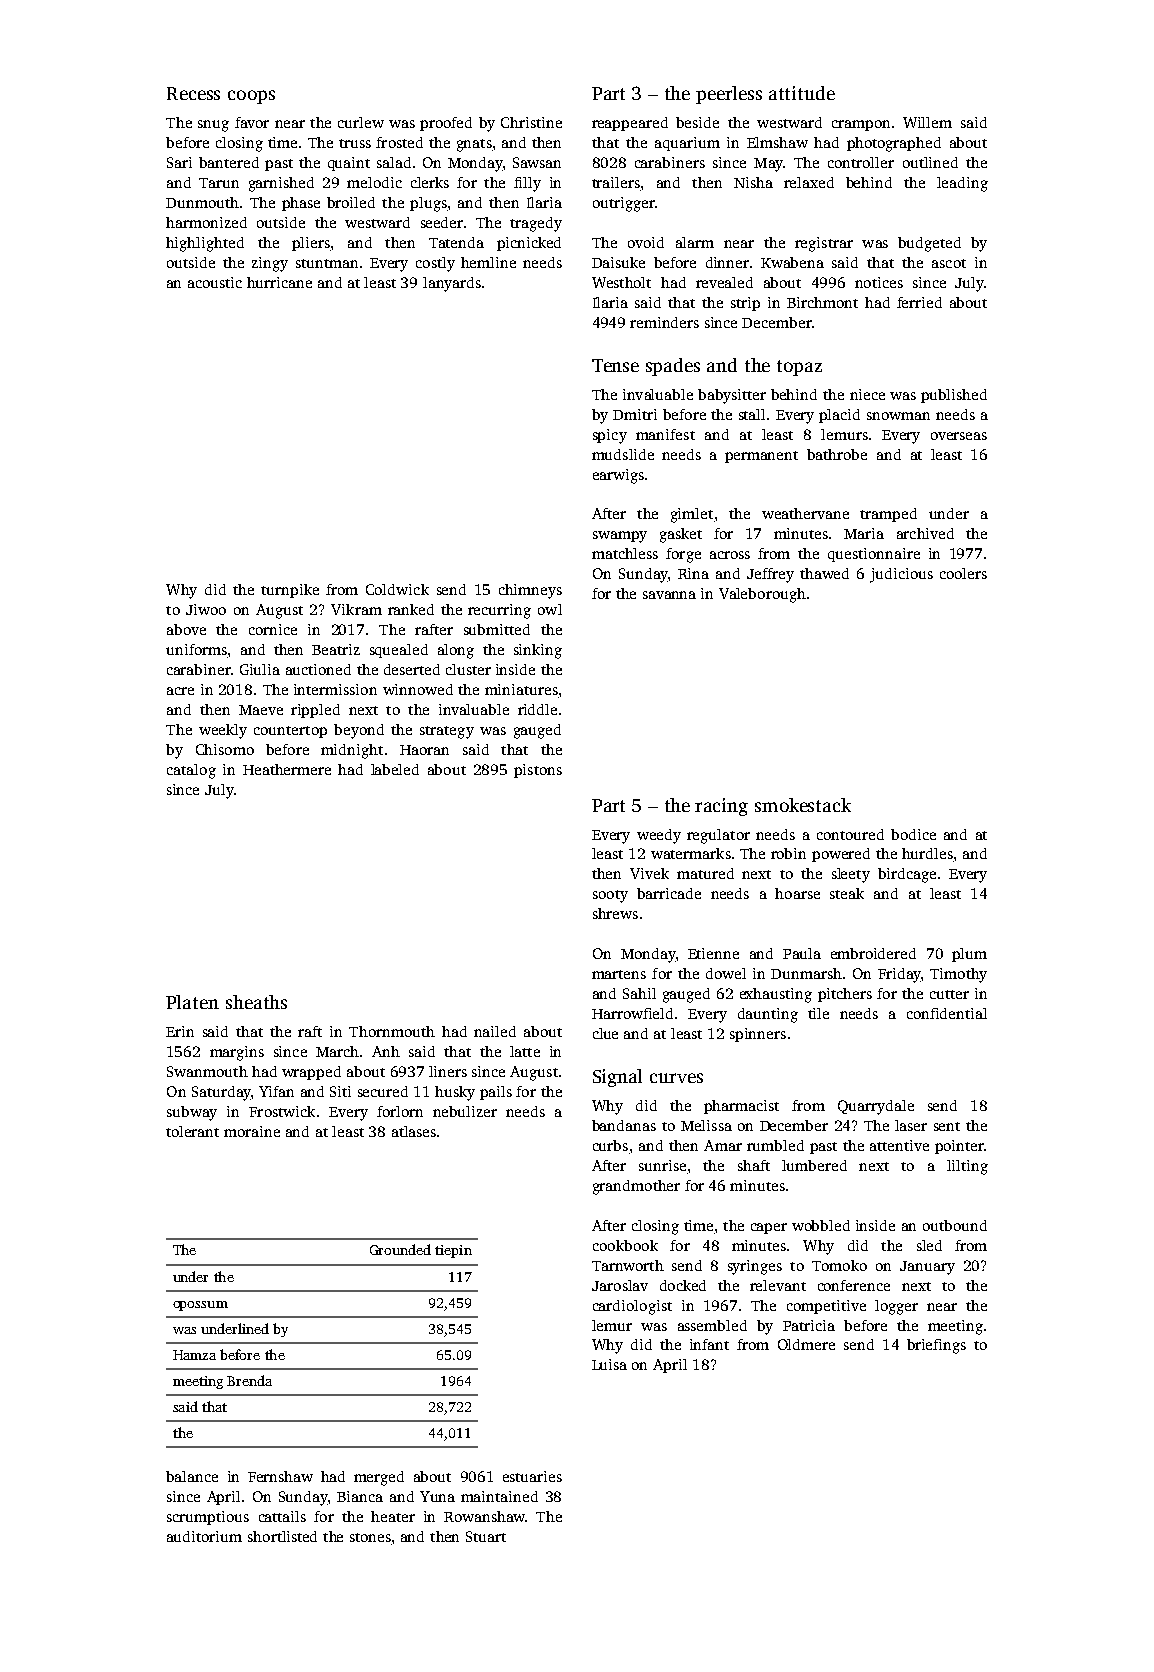 The image size is (1154, 1672). I want to click on Christine, so click(531, 122).
